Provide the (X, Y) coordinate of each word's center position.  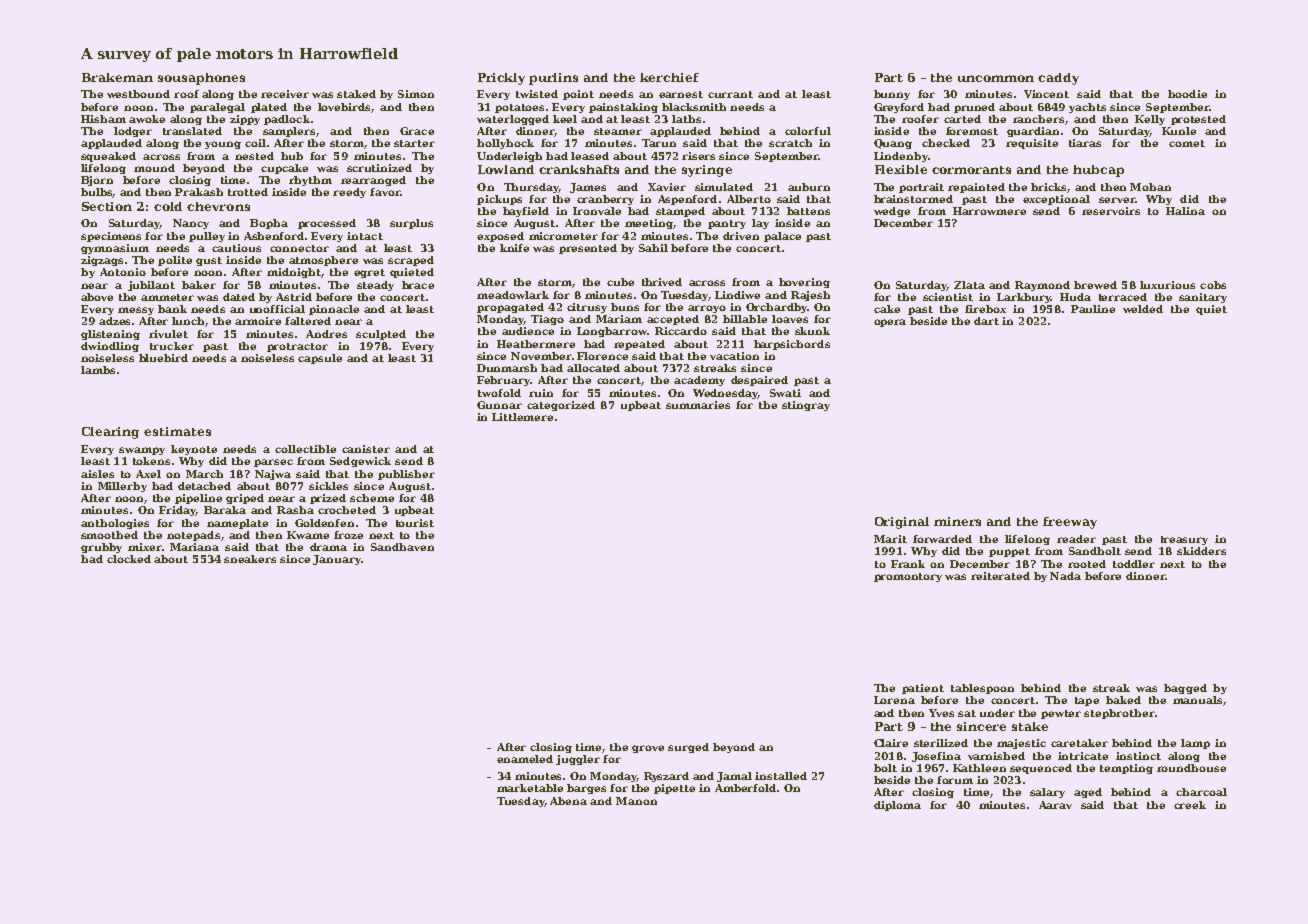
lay (760, 224)
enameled (525, 759)
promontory (908, 577)
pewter (1061, 714)
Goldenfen (324, 523)
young (223, 145)
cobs (1213, 285)
